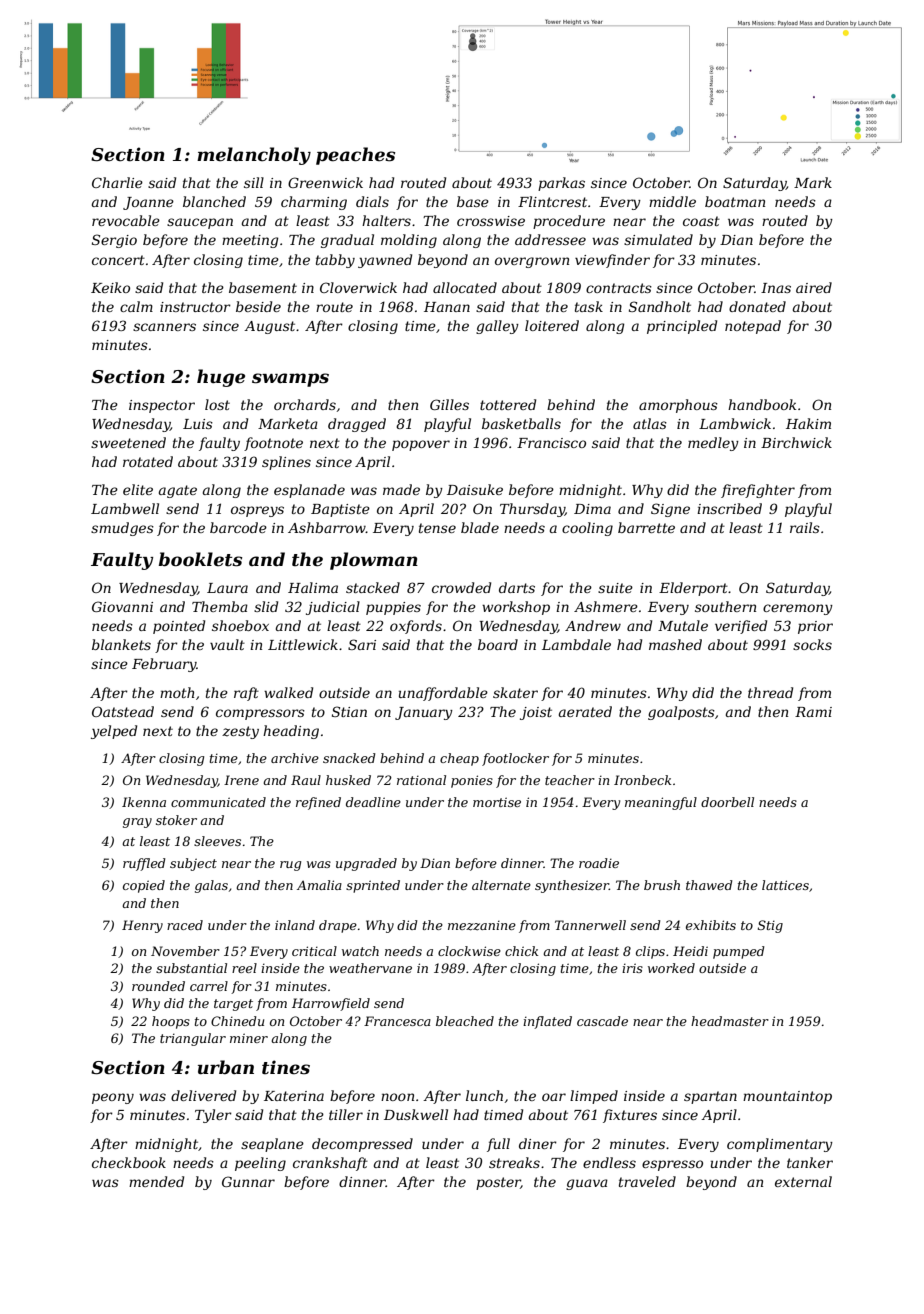  I want to click on traveled, so click(647, 1181).
